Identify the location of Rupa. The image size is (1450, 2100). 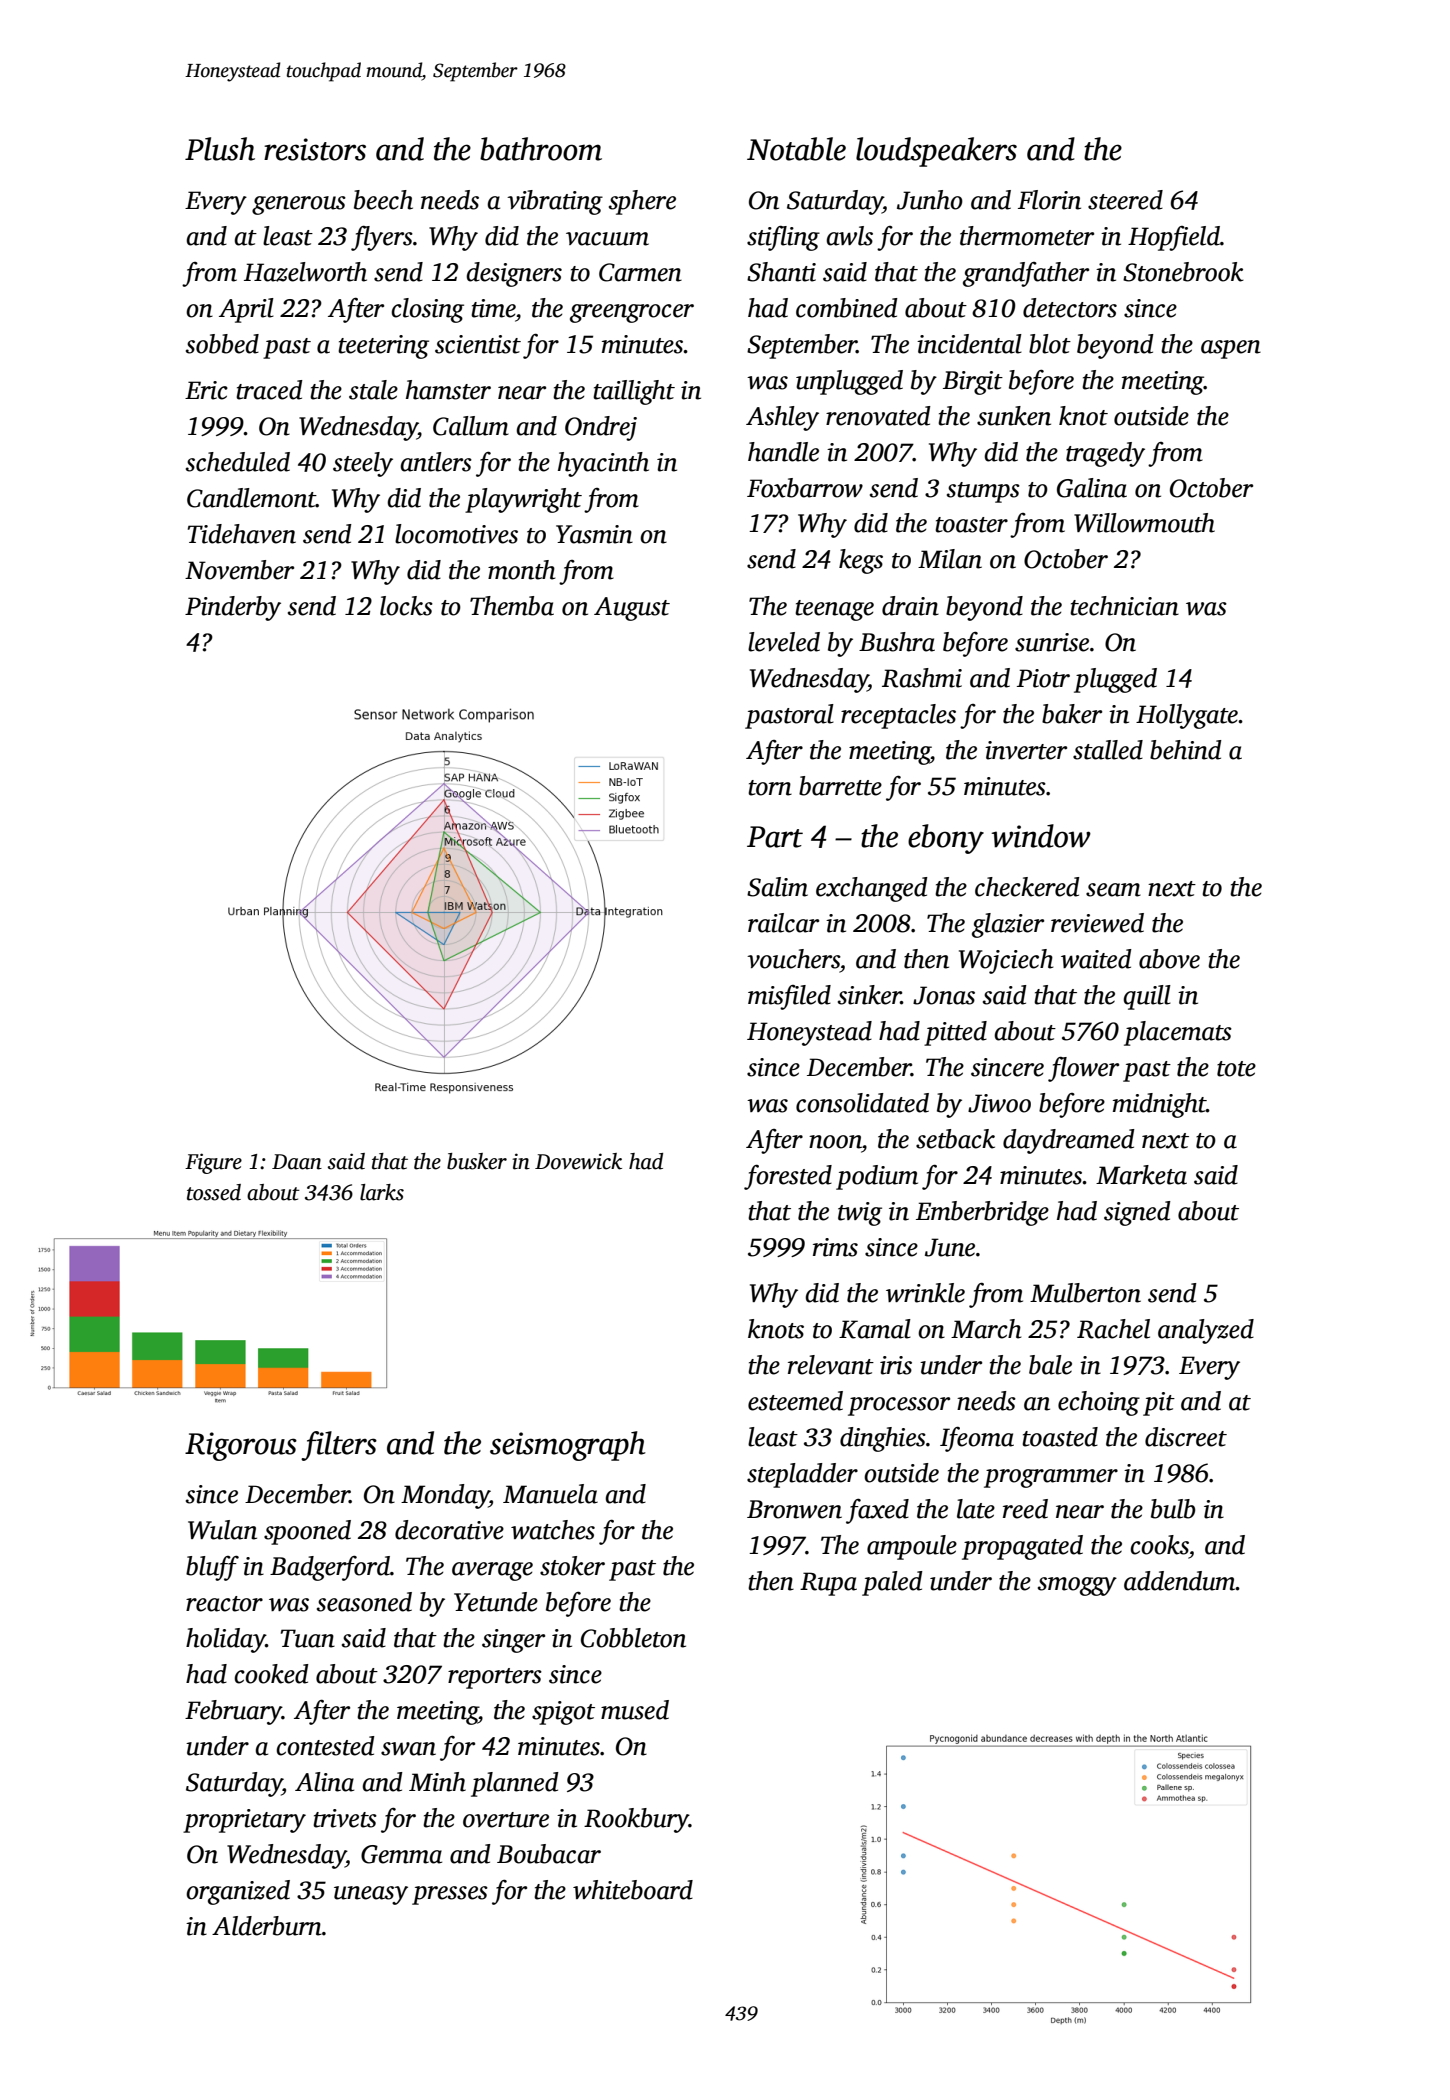
(828, 1584).
